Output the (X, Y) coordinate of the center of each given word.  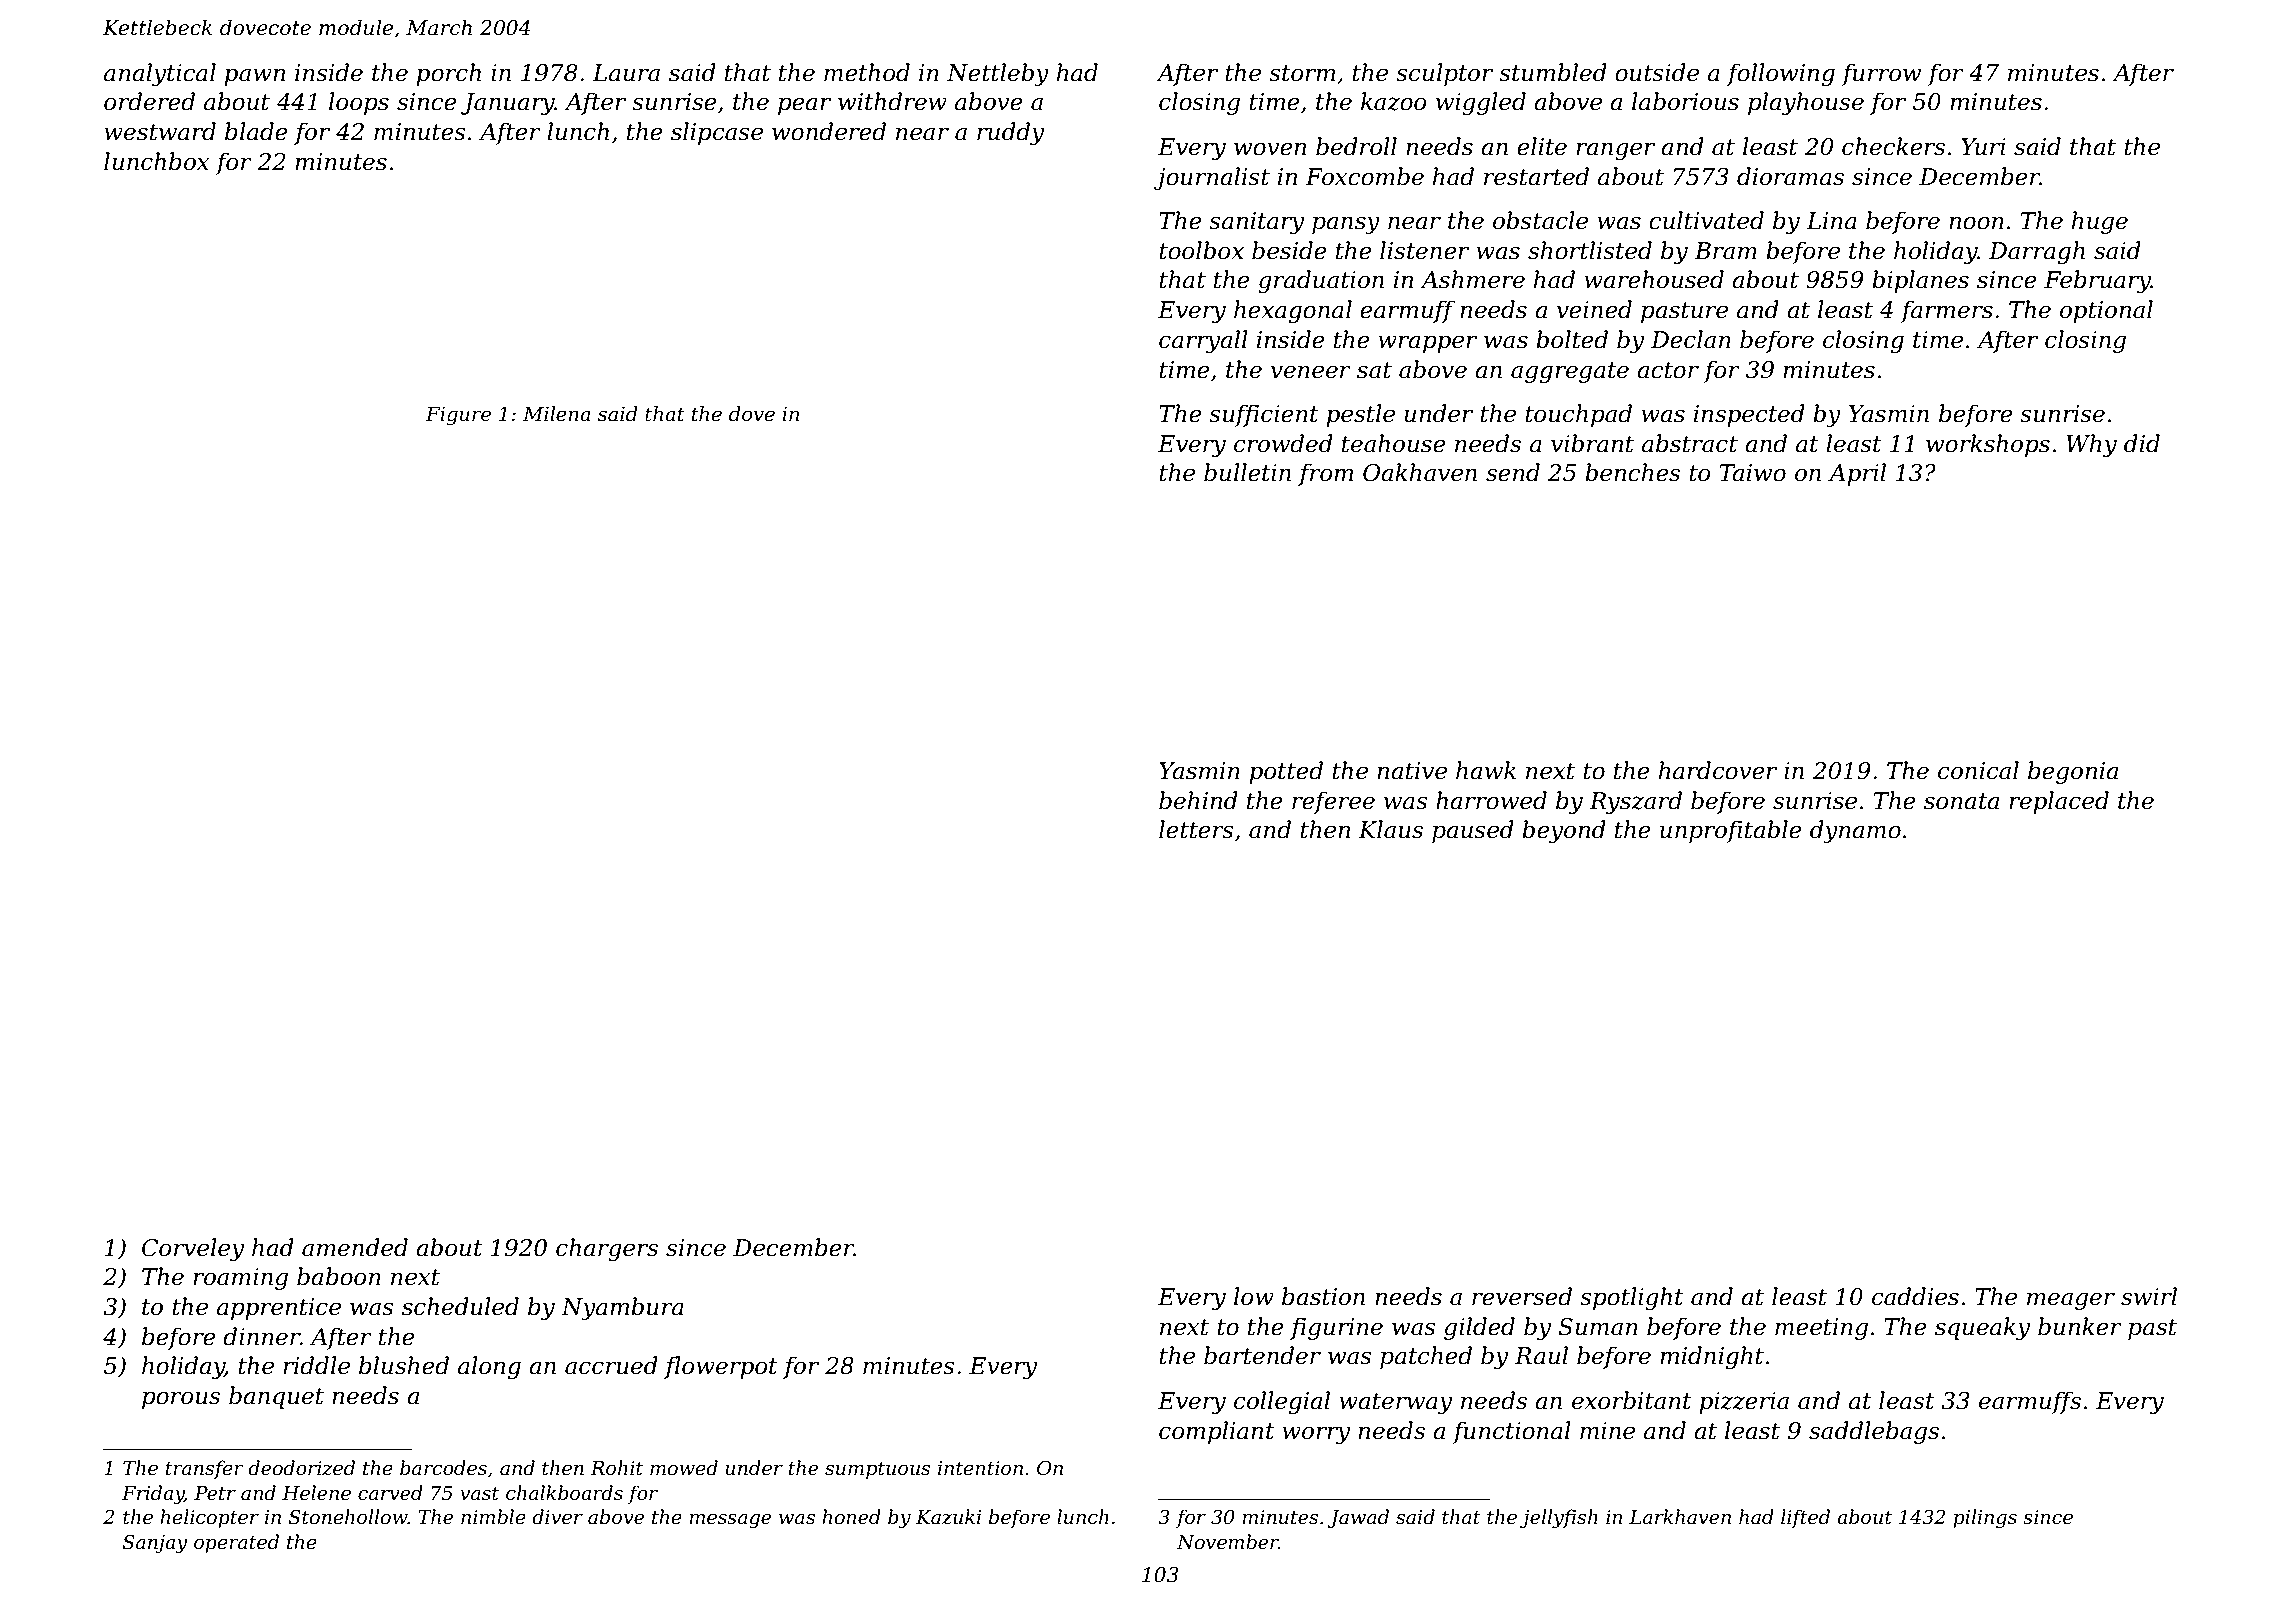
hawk (1486, 770)
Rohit (616, 1468)
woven (1270, 149)
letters (1196, 829)
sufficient (1264, 415)
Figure (458, 416)
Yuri (1983, 147)
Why (2091, 445)
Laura (626, 73)
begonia (2073, 772)
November (1228, 1542)
